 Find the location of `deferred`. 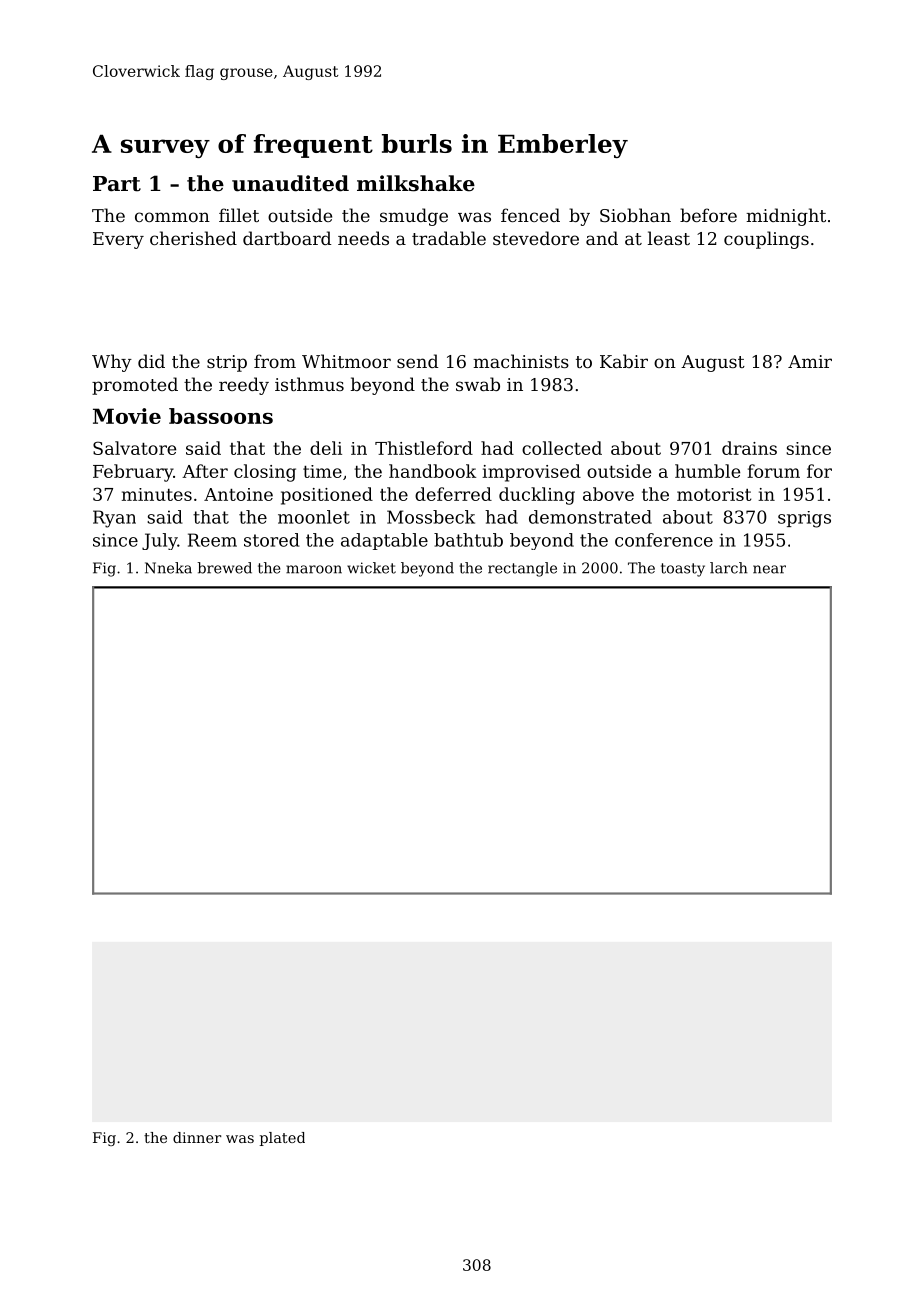

deferred is located at coordinates (453, 494).
